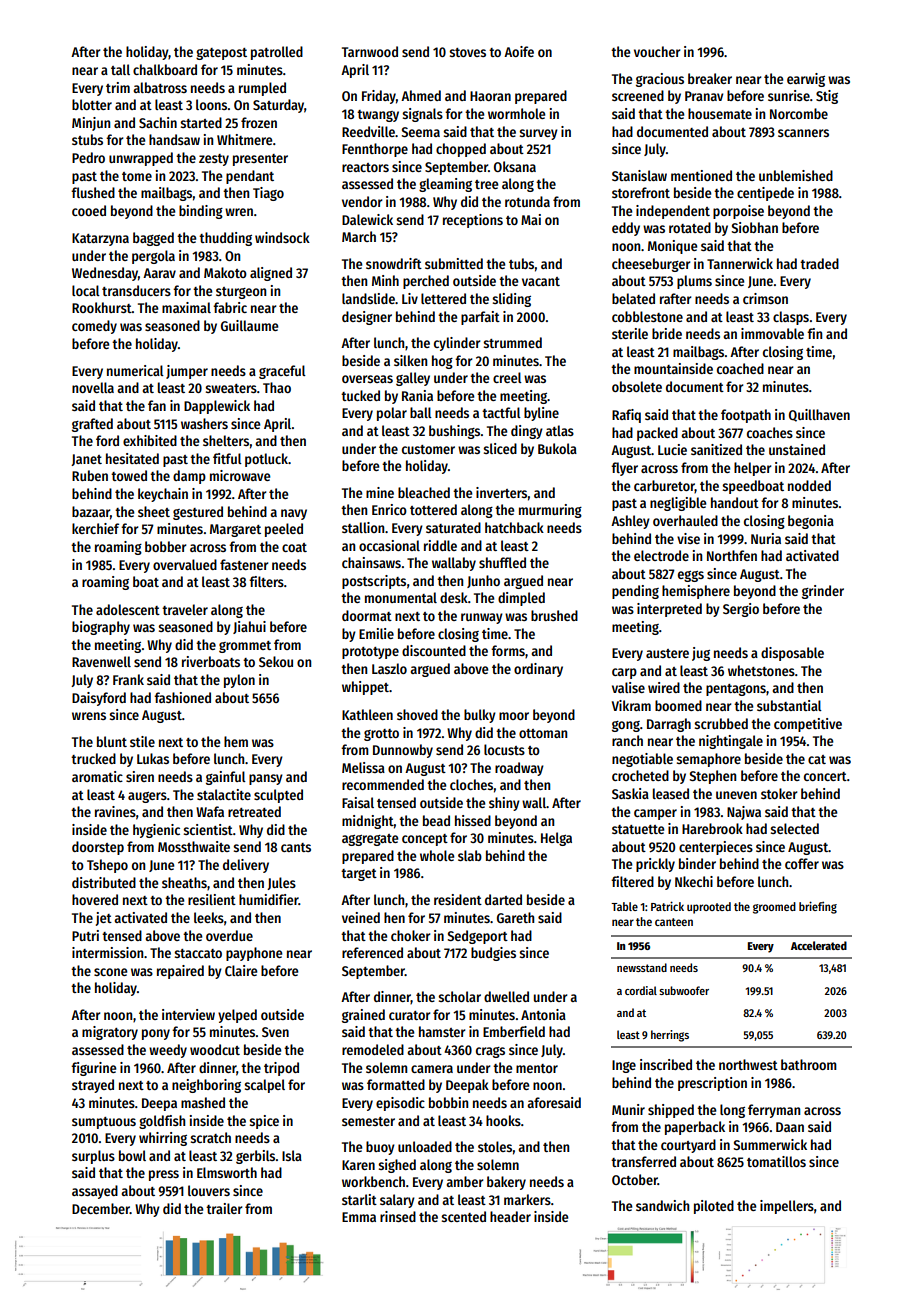 The image size is (924, 1308). What do you see at coordinates (95, 1192) in the image?
I see `assayed` at bounding box center [95, 1192].
